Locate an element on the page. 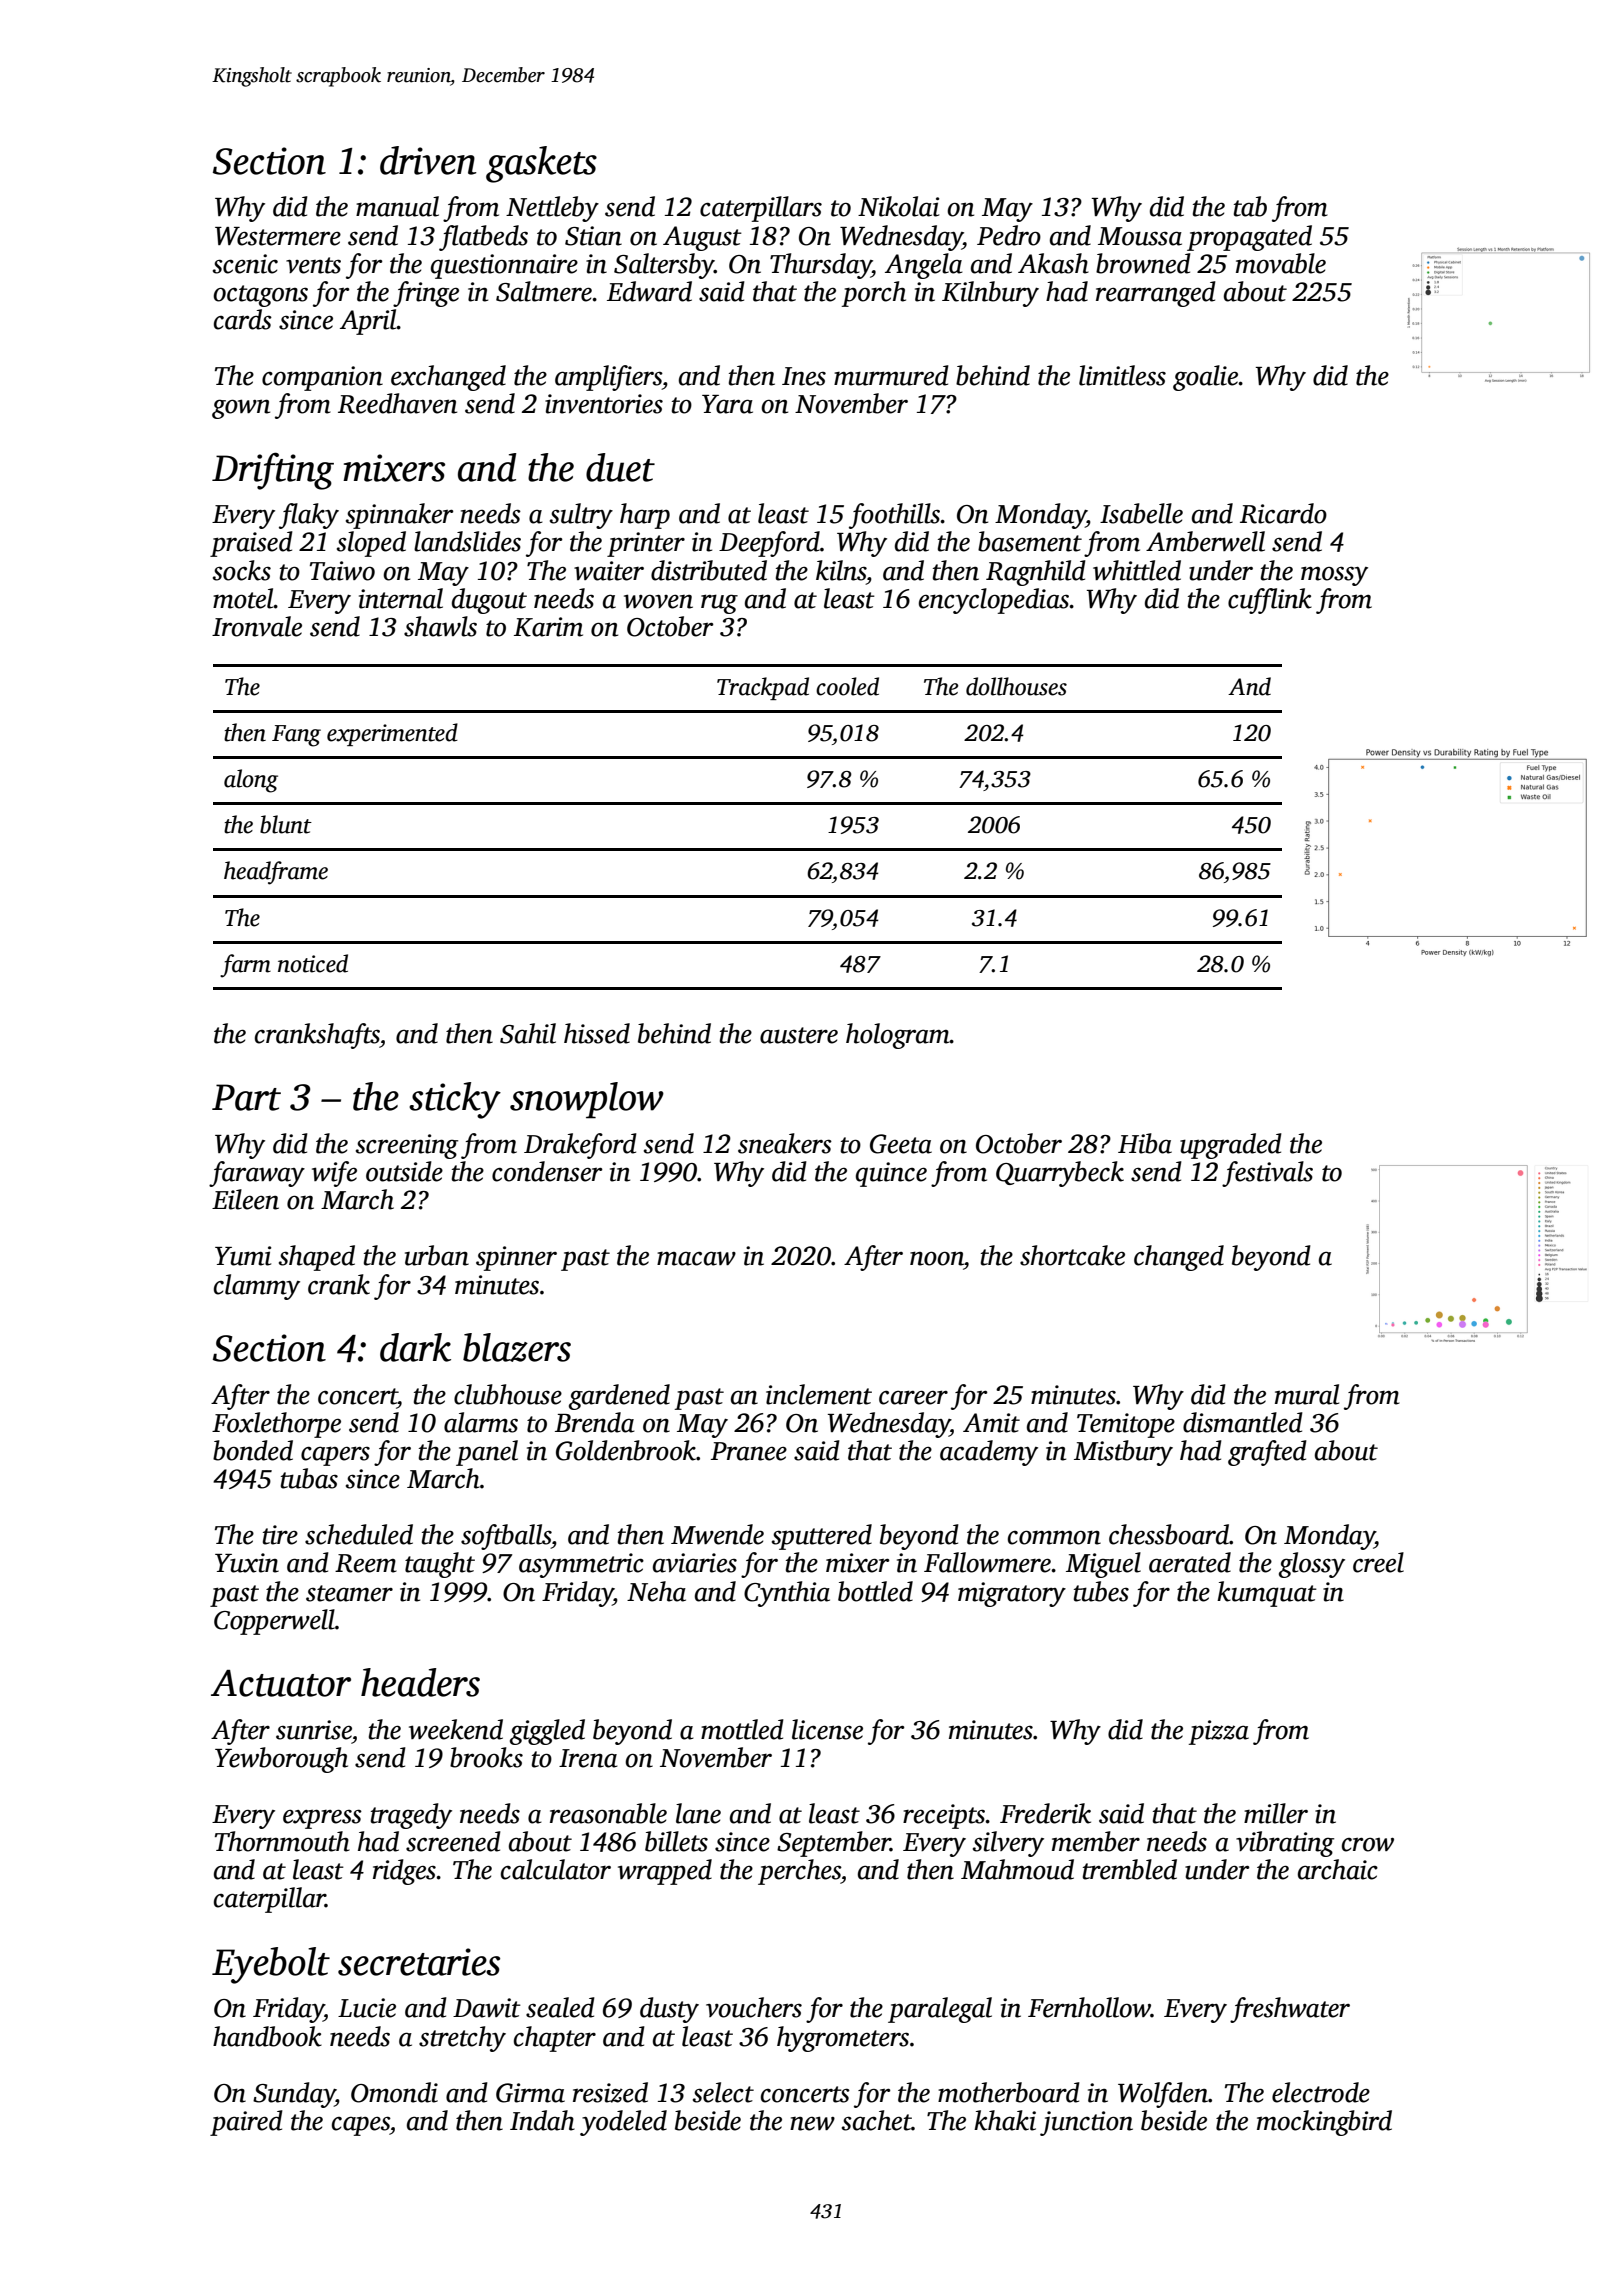 The height and width of the image is (2292, 1620). mural is located at coordinates (1307, 1394).
